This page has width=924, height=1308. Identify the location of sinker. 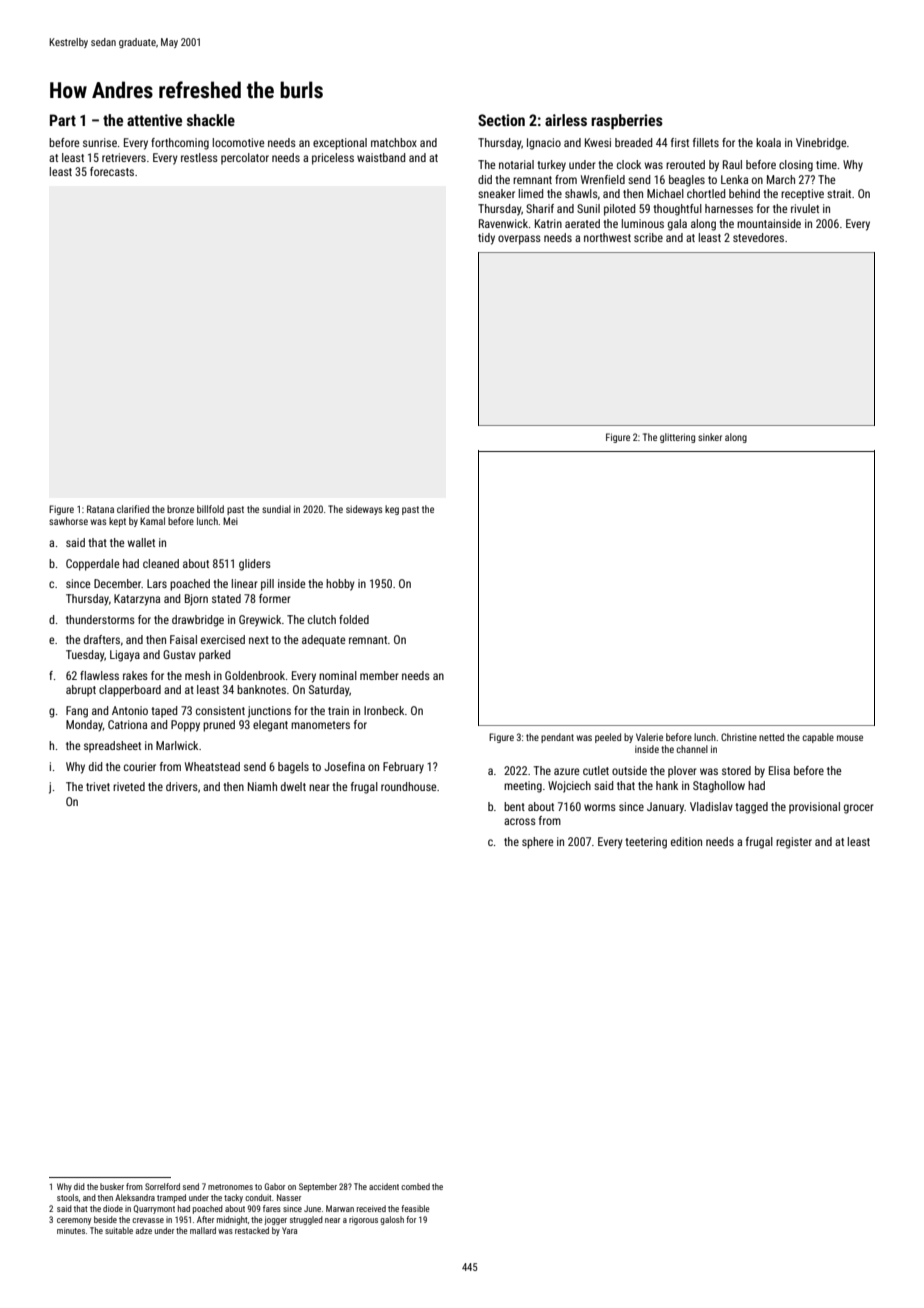
(710, 437).
